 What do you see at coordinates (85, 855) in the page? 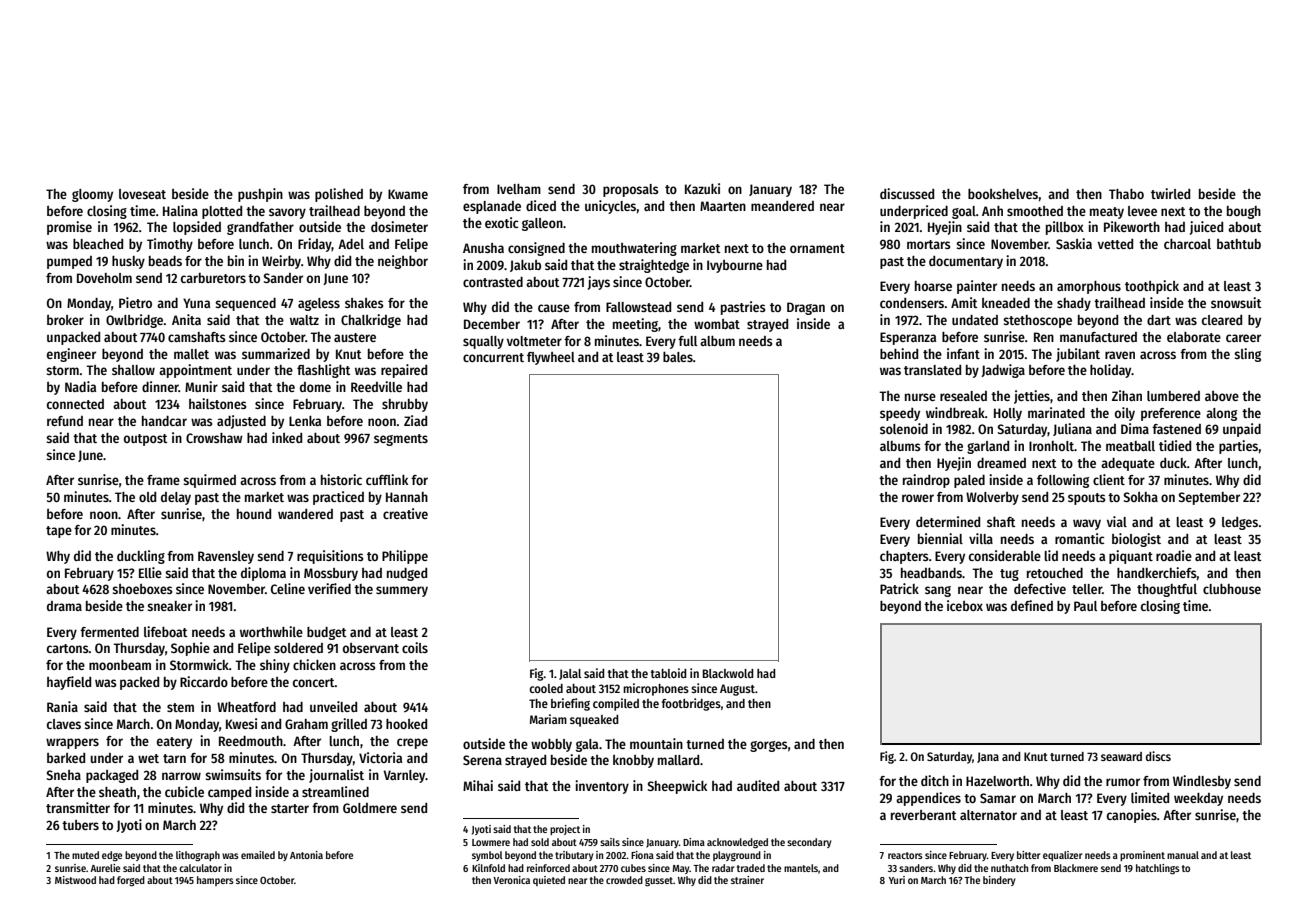
I see `muted` at bounding box center [85, 855].
